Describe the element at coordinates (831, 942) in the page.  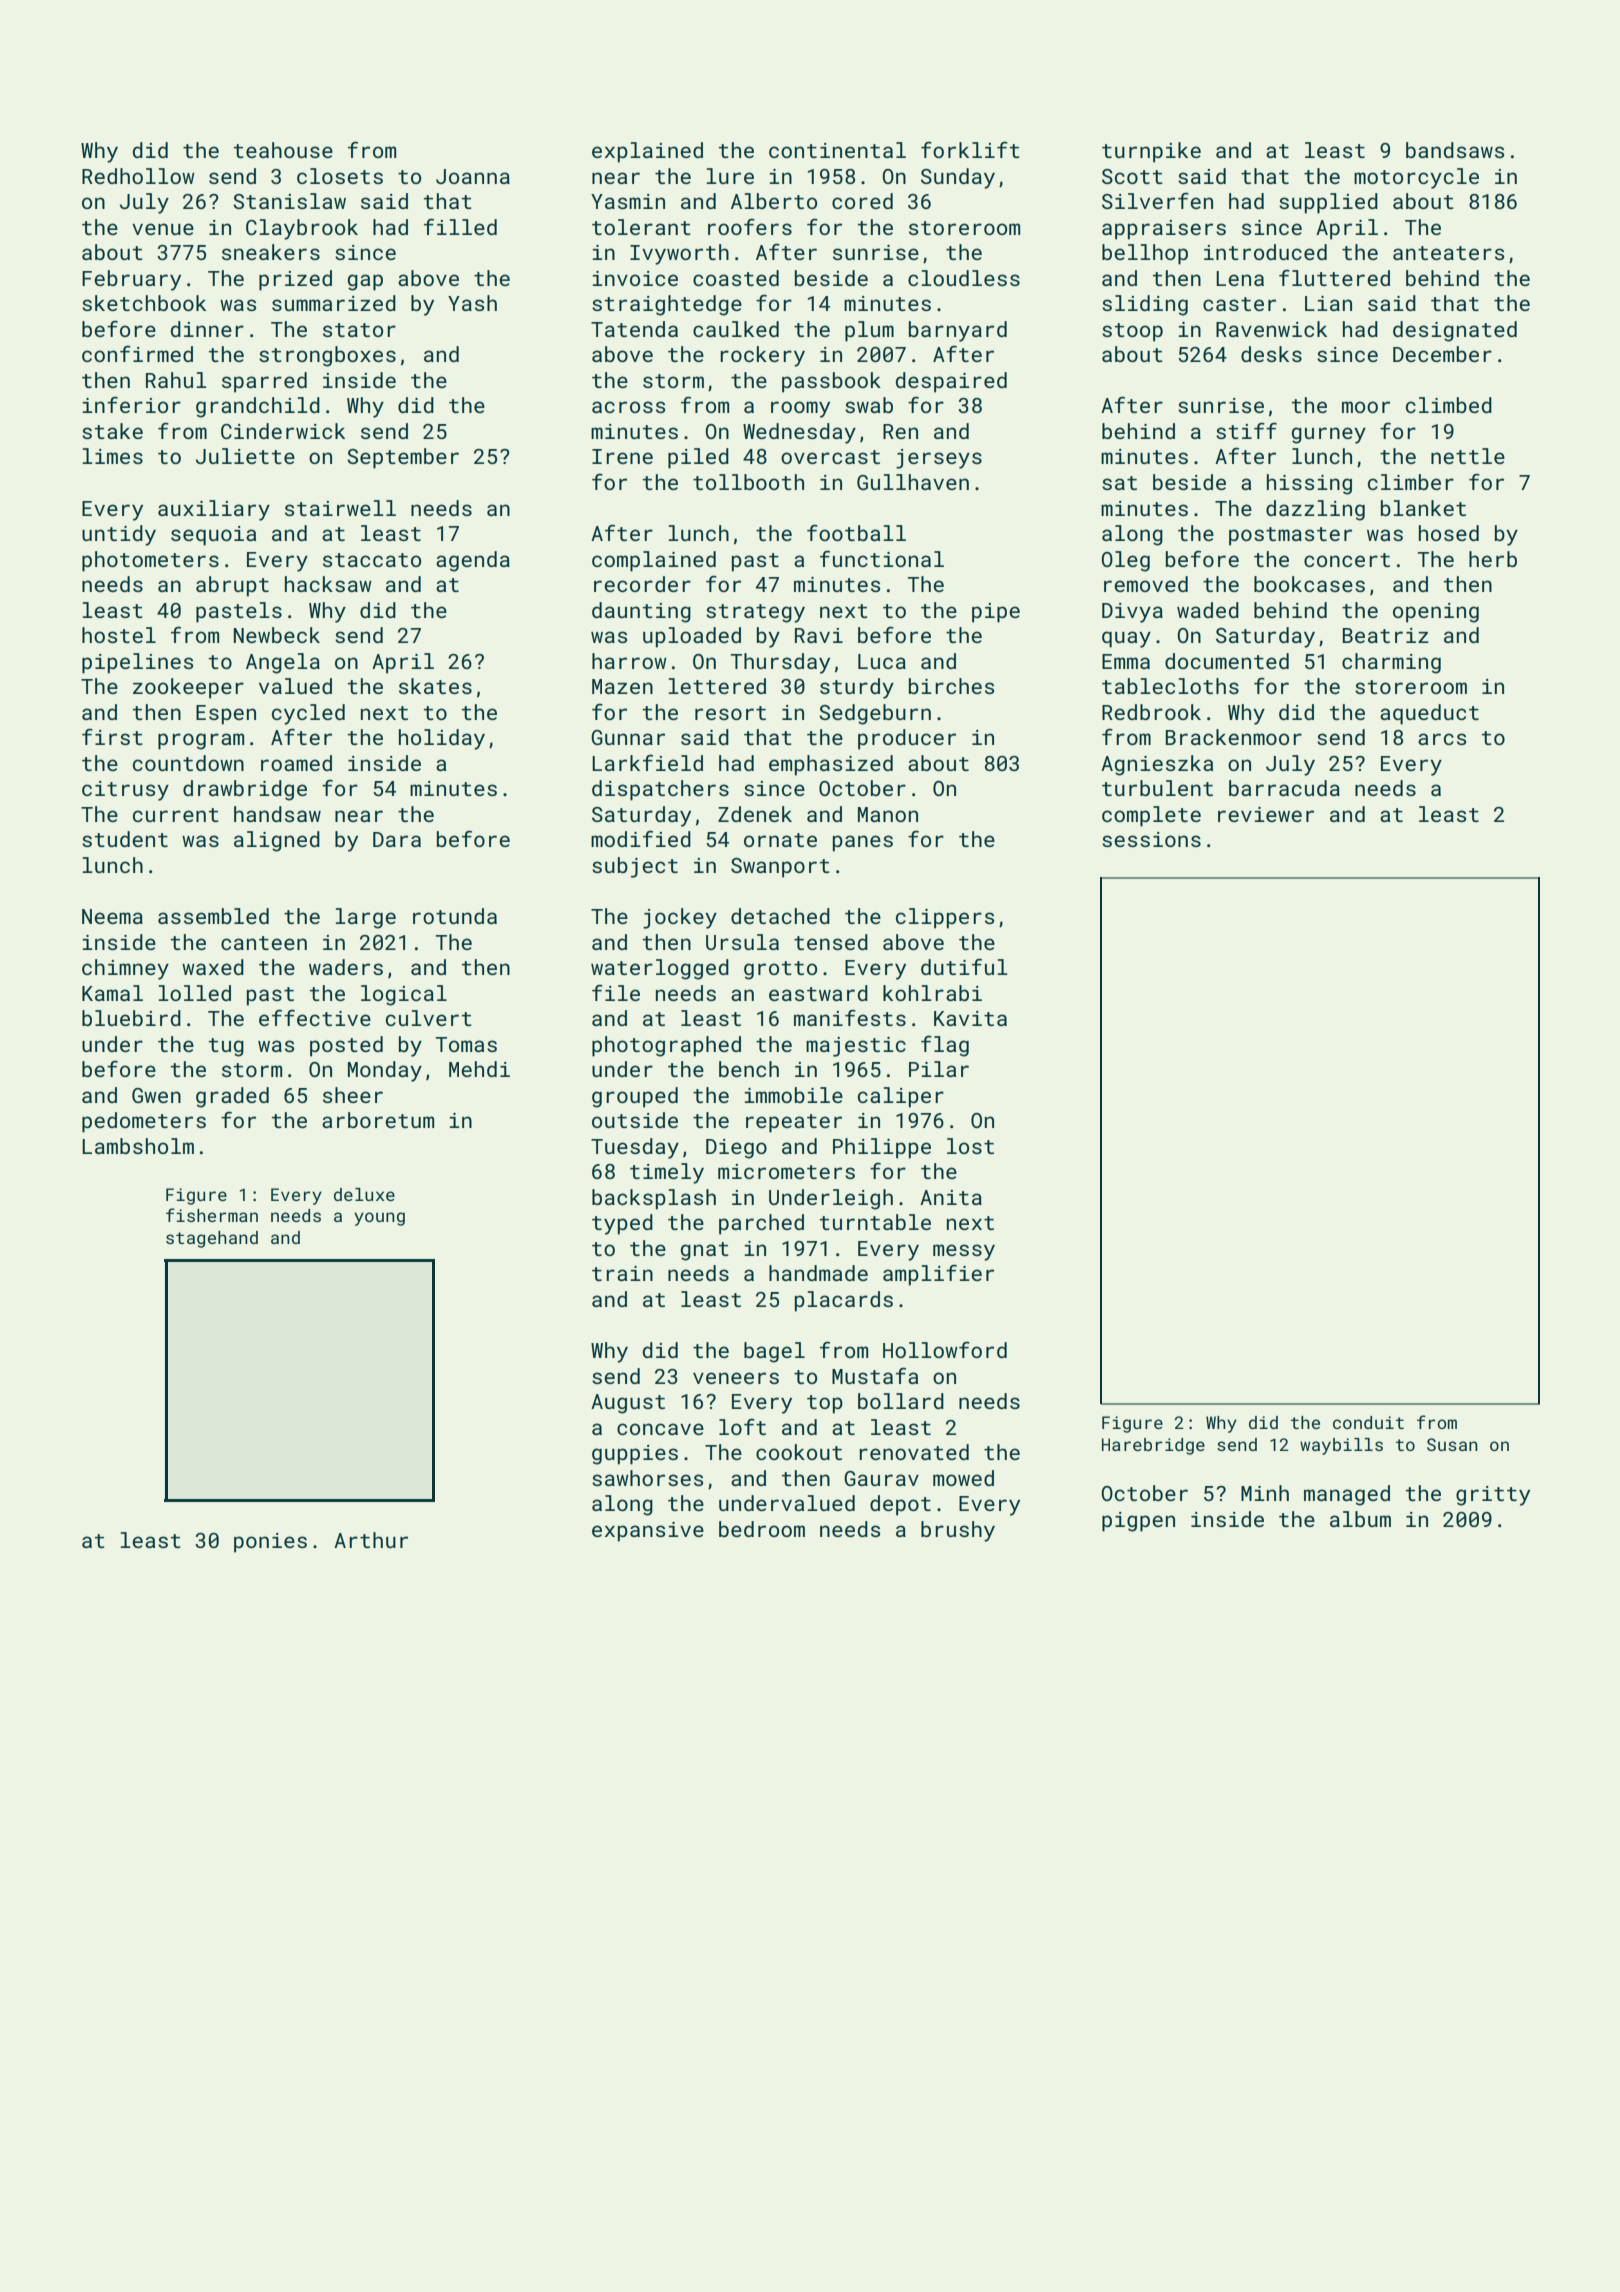
I see `tensed` at that location.
